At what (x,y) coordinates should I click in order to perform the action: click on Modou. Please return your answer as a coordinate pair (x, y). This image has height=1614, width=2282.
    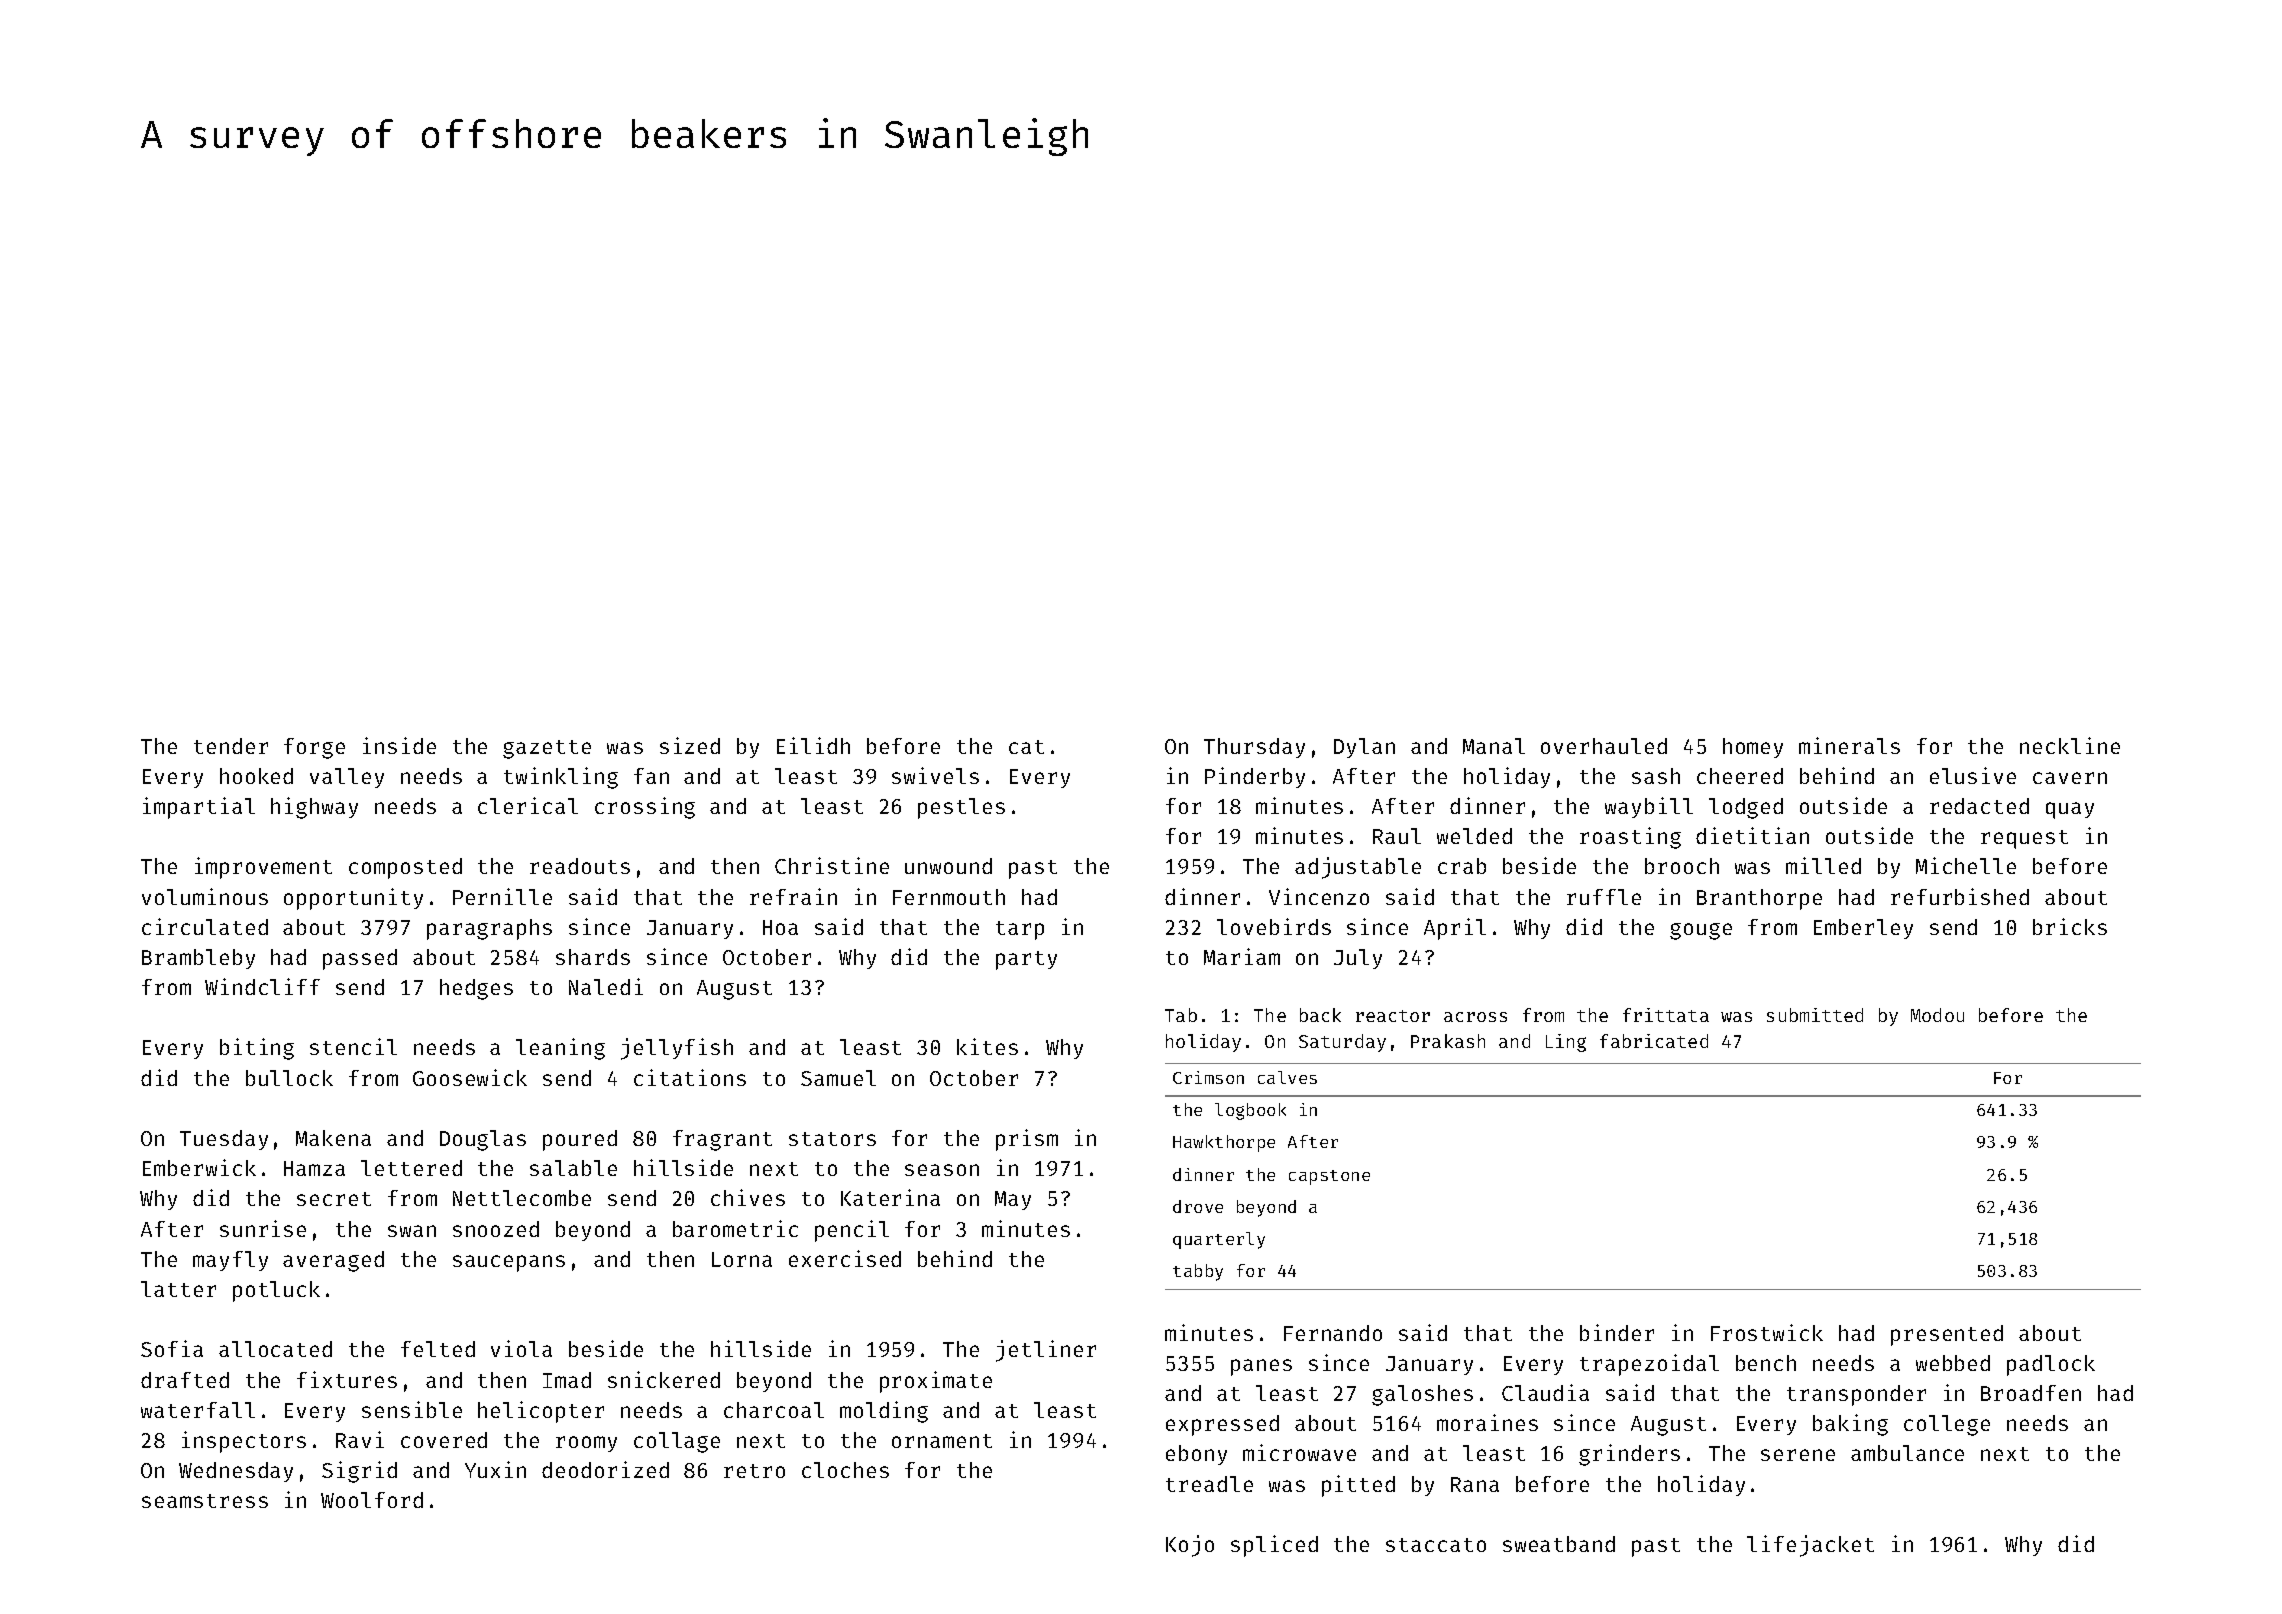
    Looking at the image, I should click on (1937, 1015).
